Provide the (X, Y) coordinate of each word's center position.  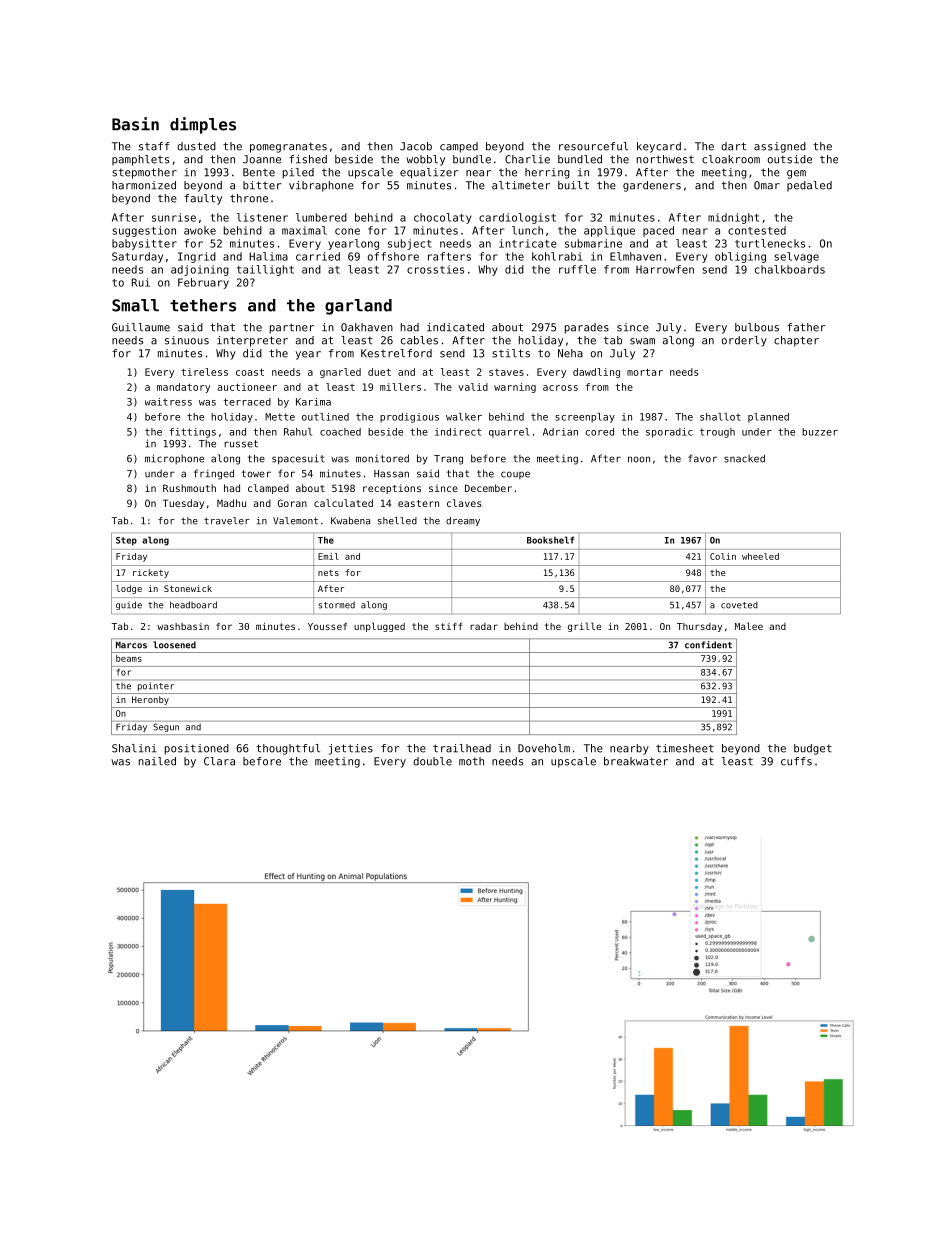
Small (135, 305)
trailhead (462, 748)
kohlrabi (557, 256)
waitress (168, 402)
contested (757, 230)
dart (733, 146)
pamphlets (140, 160)
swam (642, 341)
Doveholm (544, 748)
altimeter (521, 185)
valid (473, 387)
